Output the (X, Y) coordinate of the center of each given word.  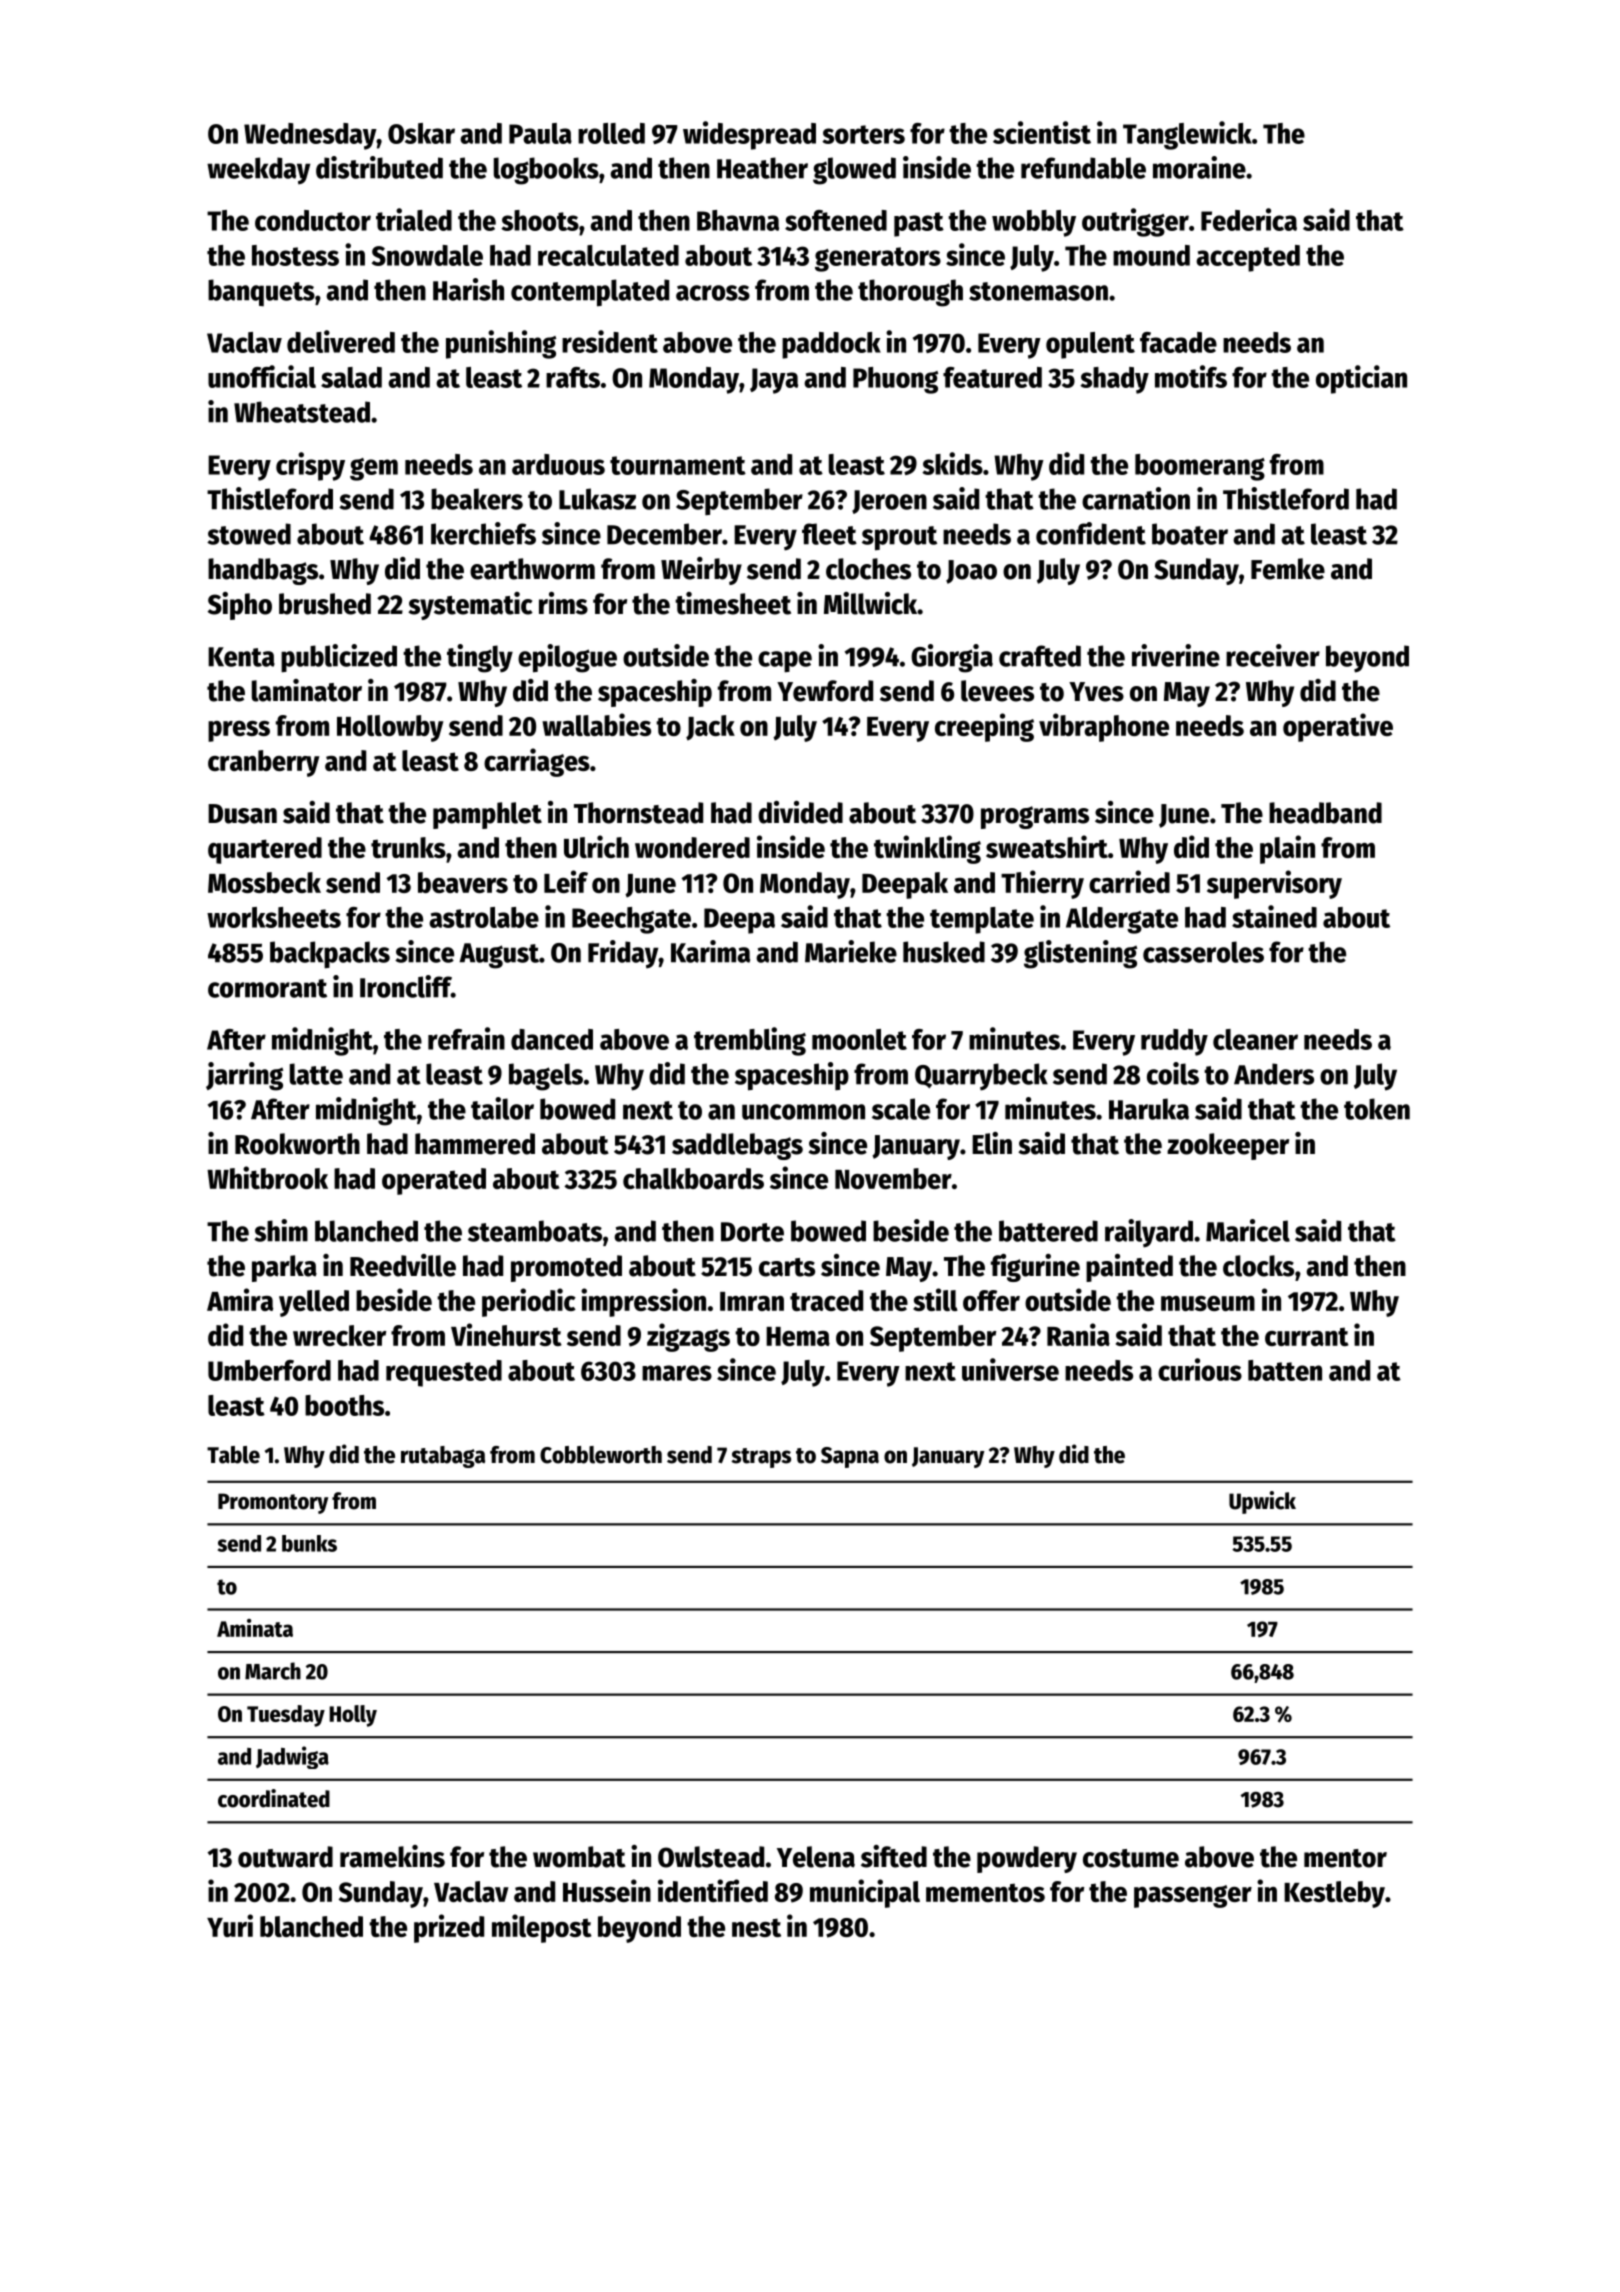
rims (563, 603)
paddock (831, 345)
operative (1338, 727)
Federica (1249, 219)
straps (761, 1458)
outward (285, 1857)
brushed (325, 604)
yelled (314, 1303)
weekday (258, 171)
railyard (1149, 1233)
